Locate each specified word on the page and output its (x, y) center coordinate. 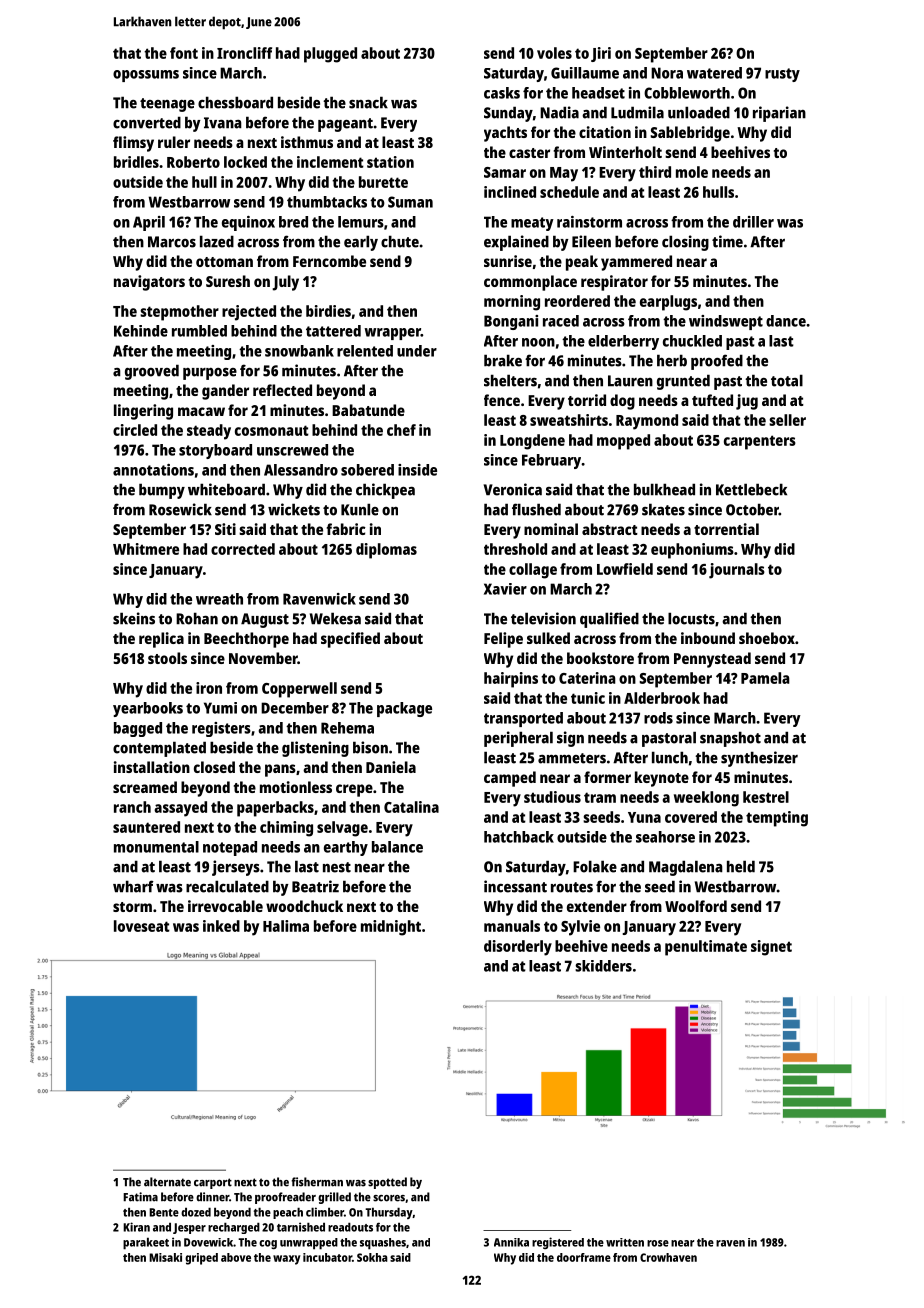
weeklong (706, 799)
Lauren (630, 381)
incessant (515, 886)
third (655, 172)
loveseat (142, 926)
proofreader (285, 1198)
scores (389, 1198)
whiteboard (226, 489)
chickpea (385, 491)
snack (368, 102)
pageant (345, 125)
